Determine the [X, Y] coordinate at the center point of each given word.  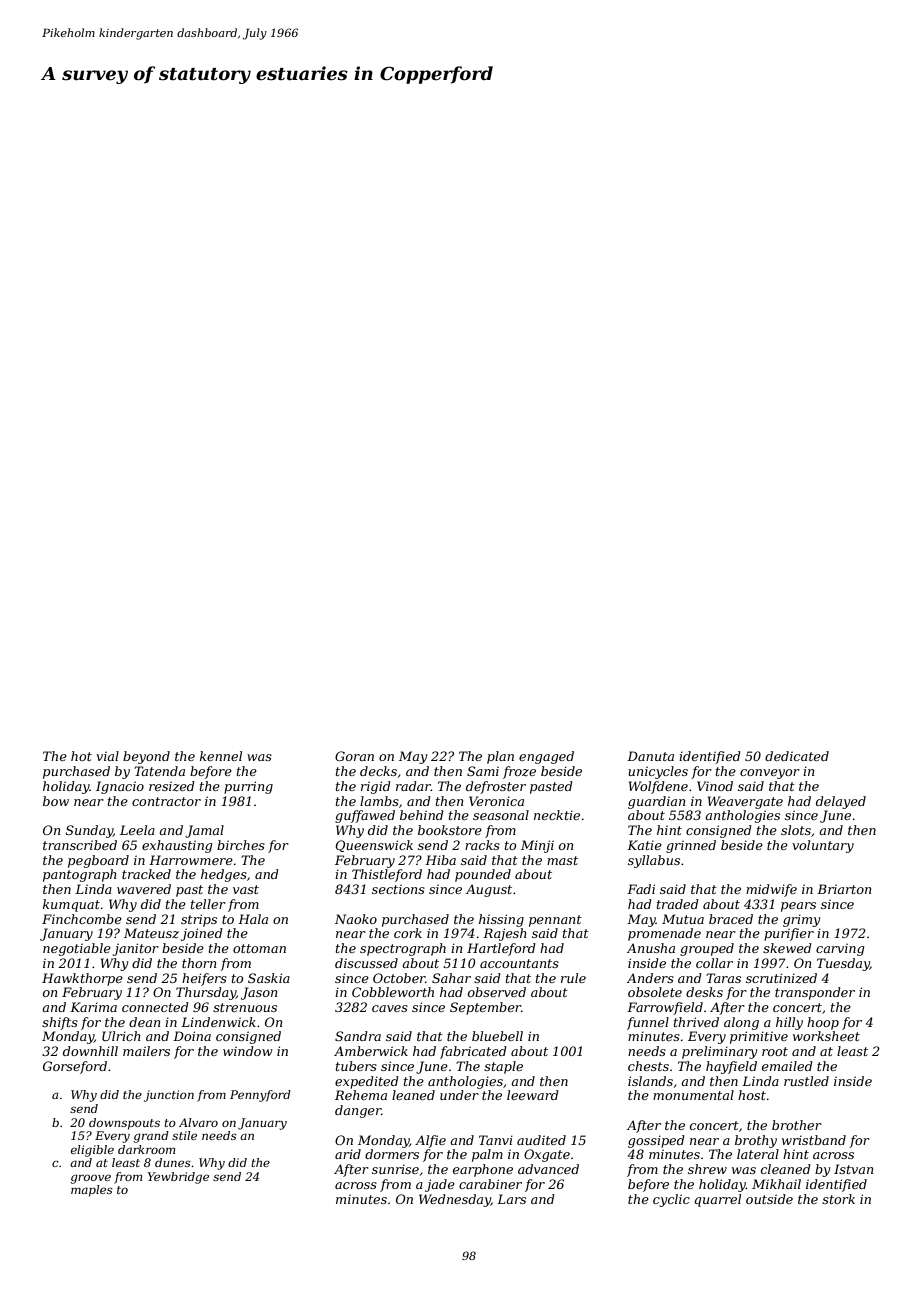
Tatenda [159, 771]
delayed [841, 802]
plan [500, 757]
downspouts [124, 1124]
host [752, 1095]
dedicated [797, 756]
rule [573, 978]
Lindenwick [218, 1022]
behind [422, 815]
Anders [650, 978]
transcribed [80, 845]
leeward [533, 1095]
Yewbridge [178, 1178]
